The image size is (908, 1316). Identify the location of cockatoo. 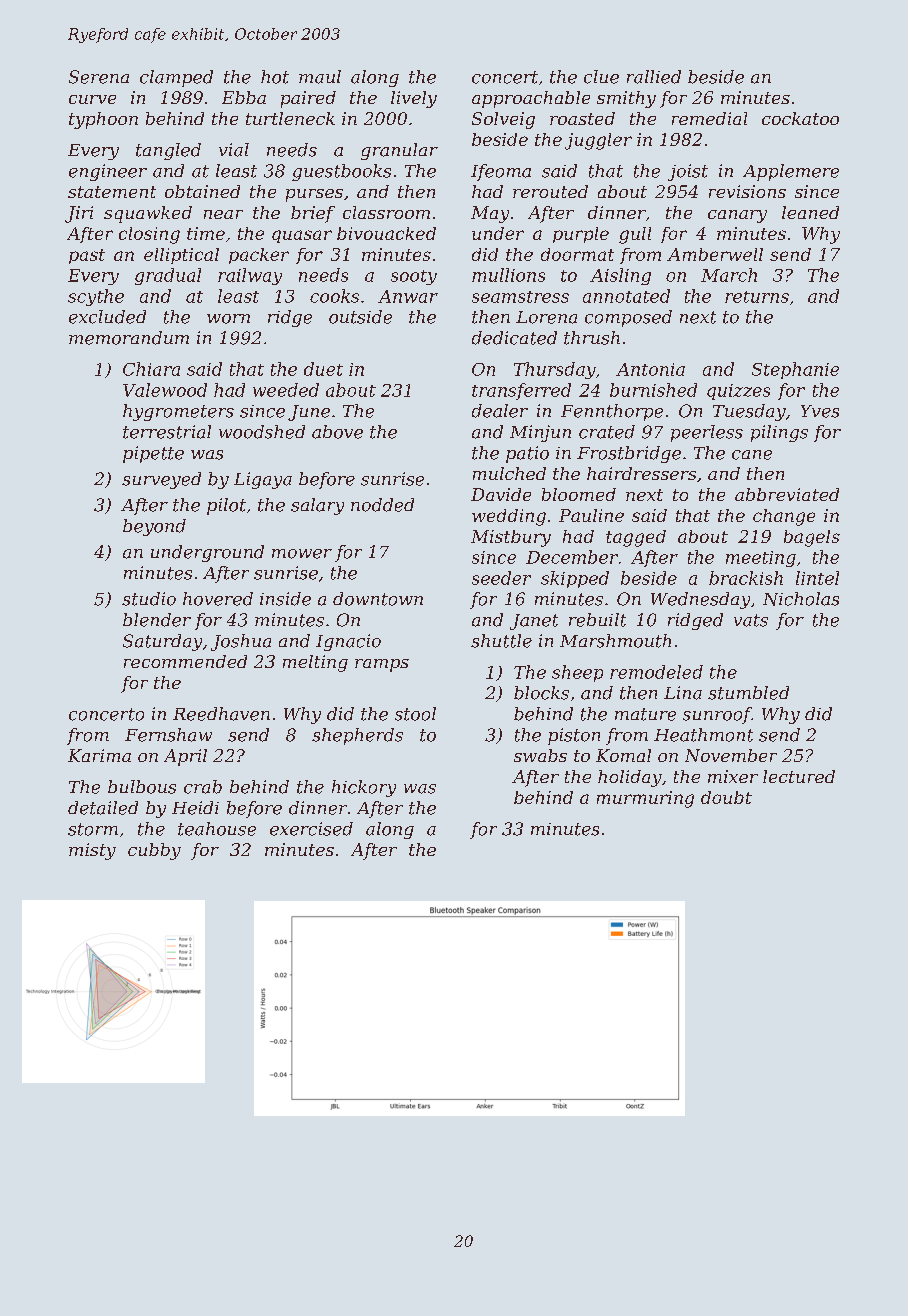
(800, 118).
